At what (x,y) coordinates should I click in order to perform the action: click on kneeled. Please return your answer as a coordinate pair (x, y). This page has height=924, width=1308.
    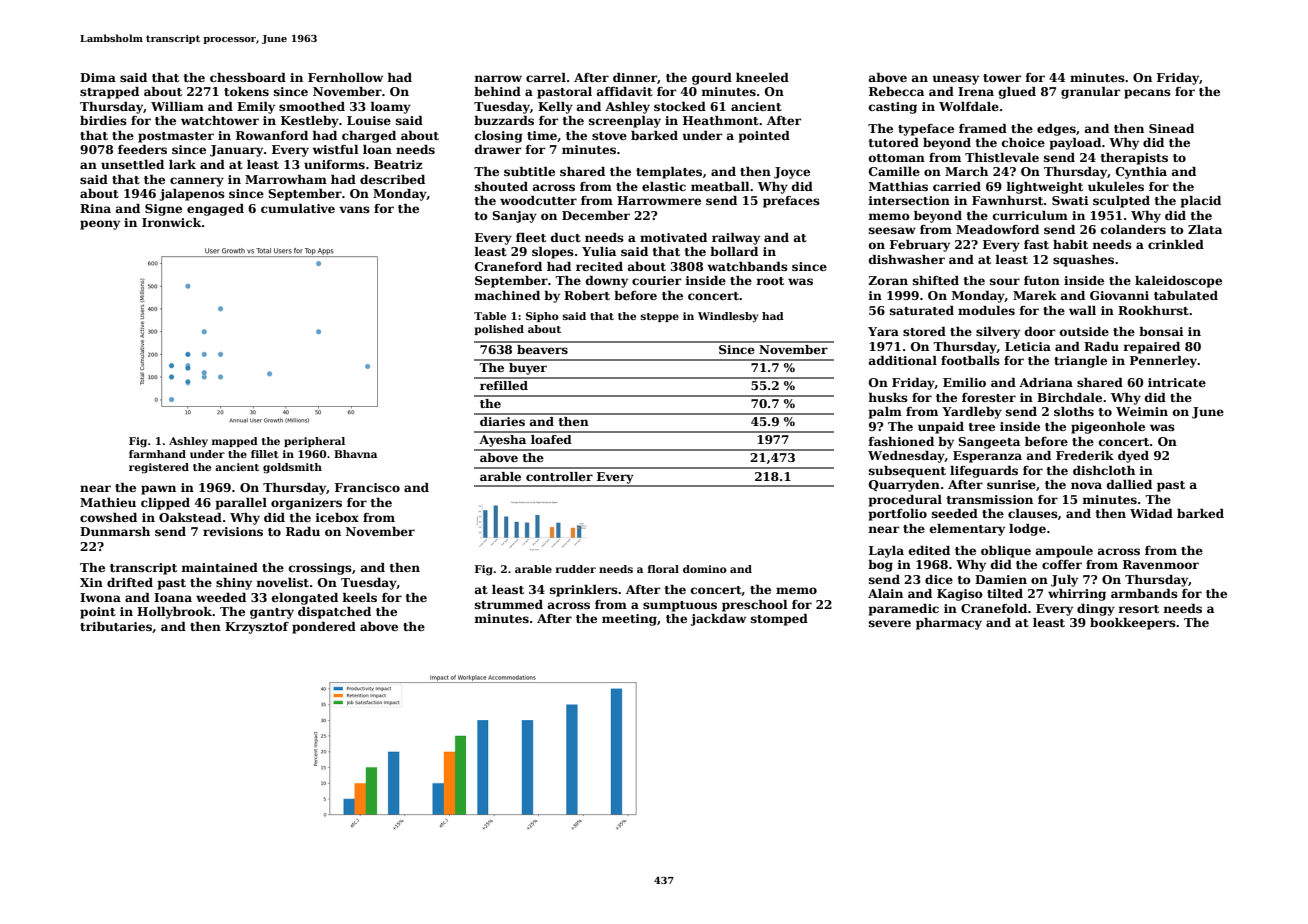
    Looking at the image, I should click on (762, 77).
